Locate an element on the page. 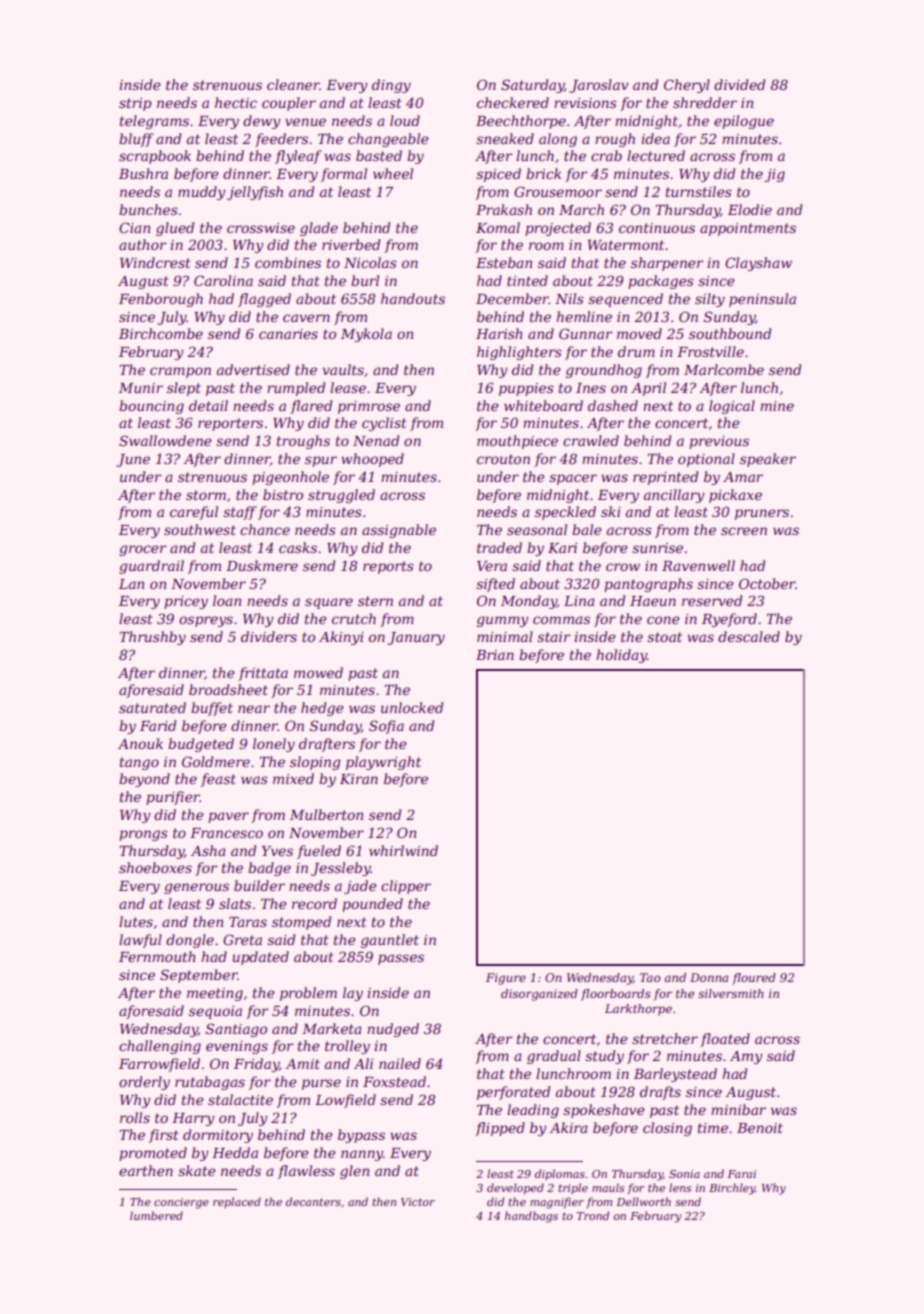  lumbered is located at coordinates (156, 1215).
